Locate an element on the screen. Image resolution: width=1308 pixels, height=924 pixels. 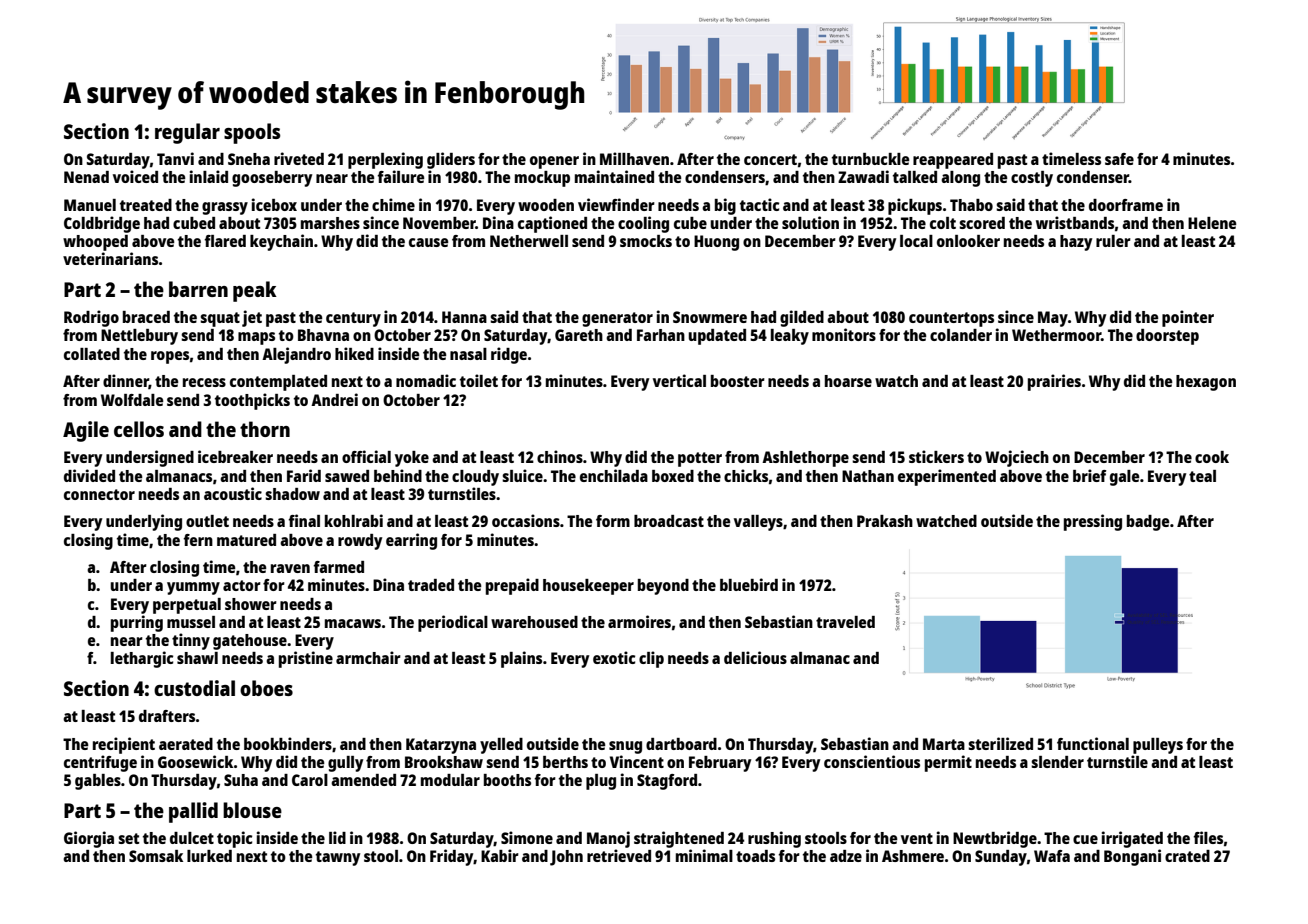
Somsak is located at coordinates (156, 856).
